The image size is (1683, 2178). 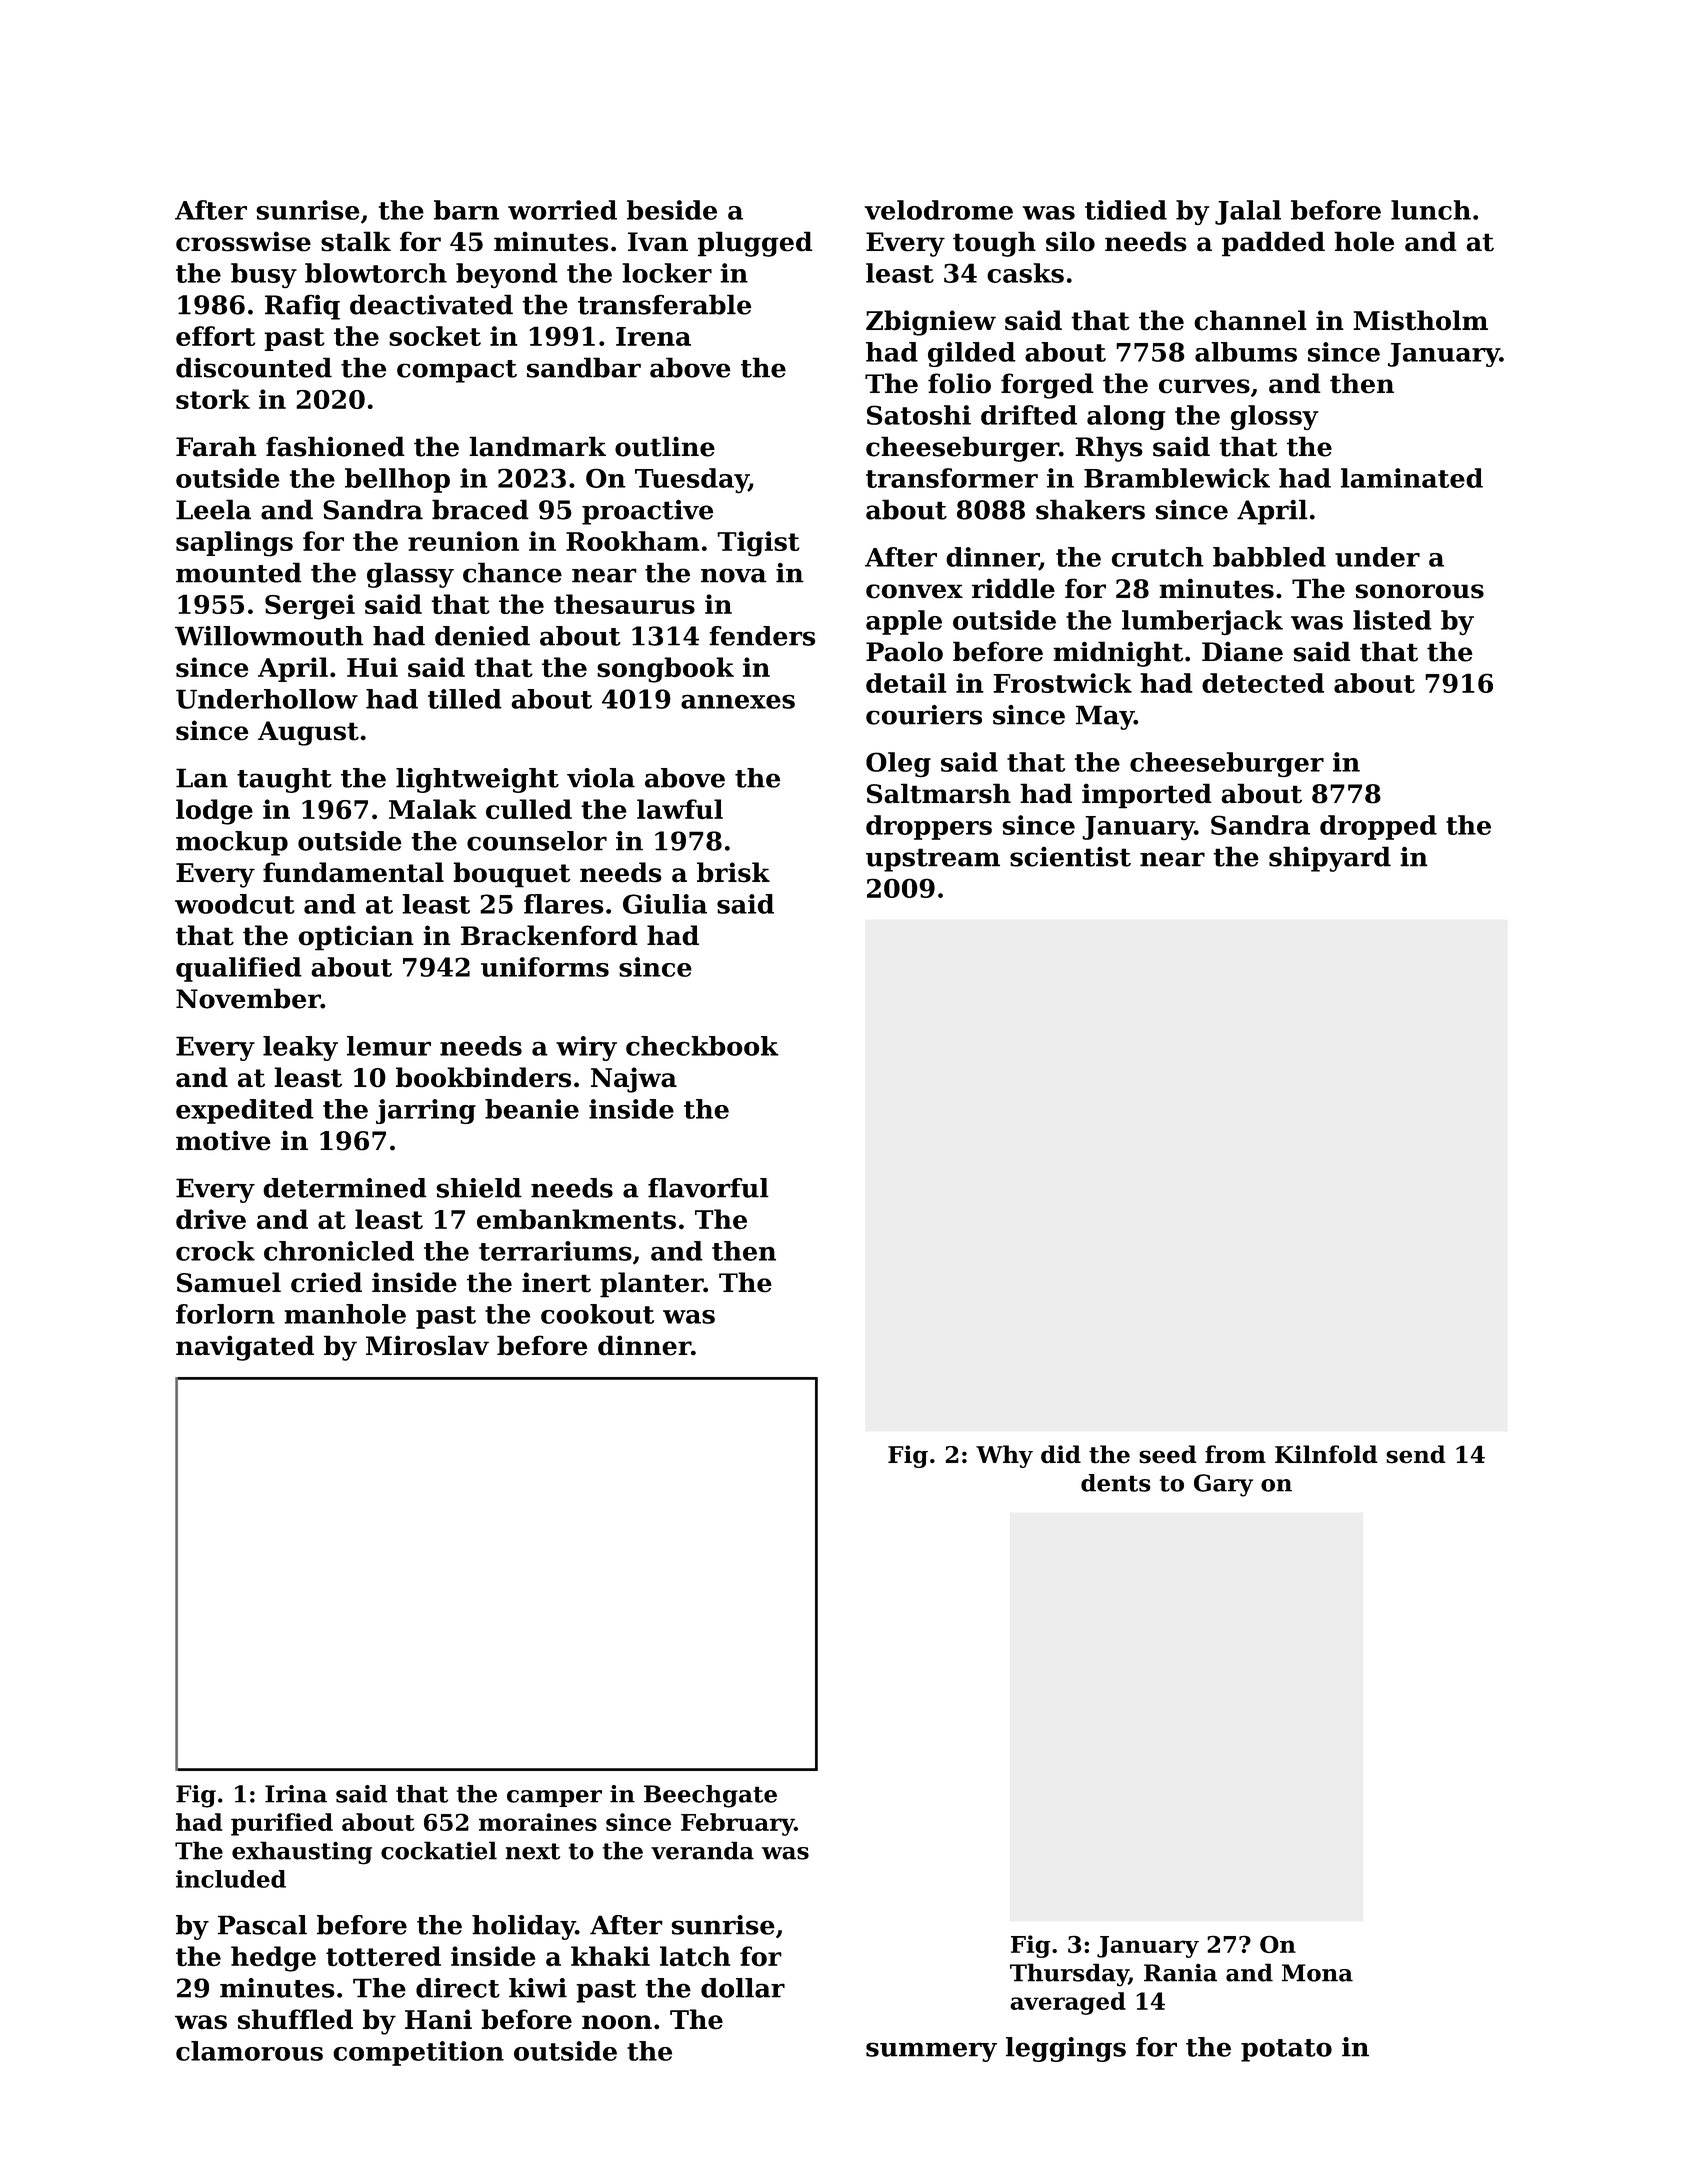 I want to click on send, so click(x=1416, y=1454).
